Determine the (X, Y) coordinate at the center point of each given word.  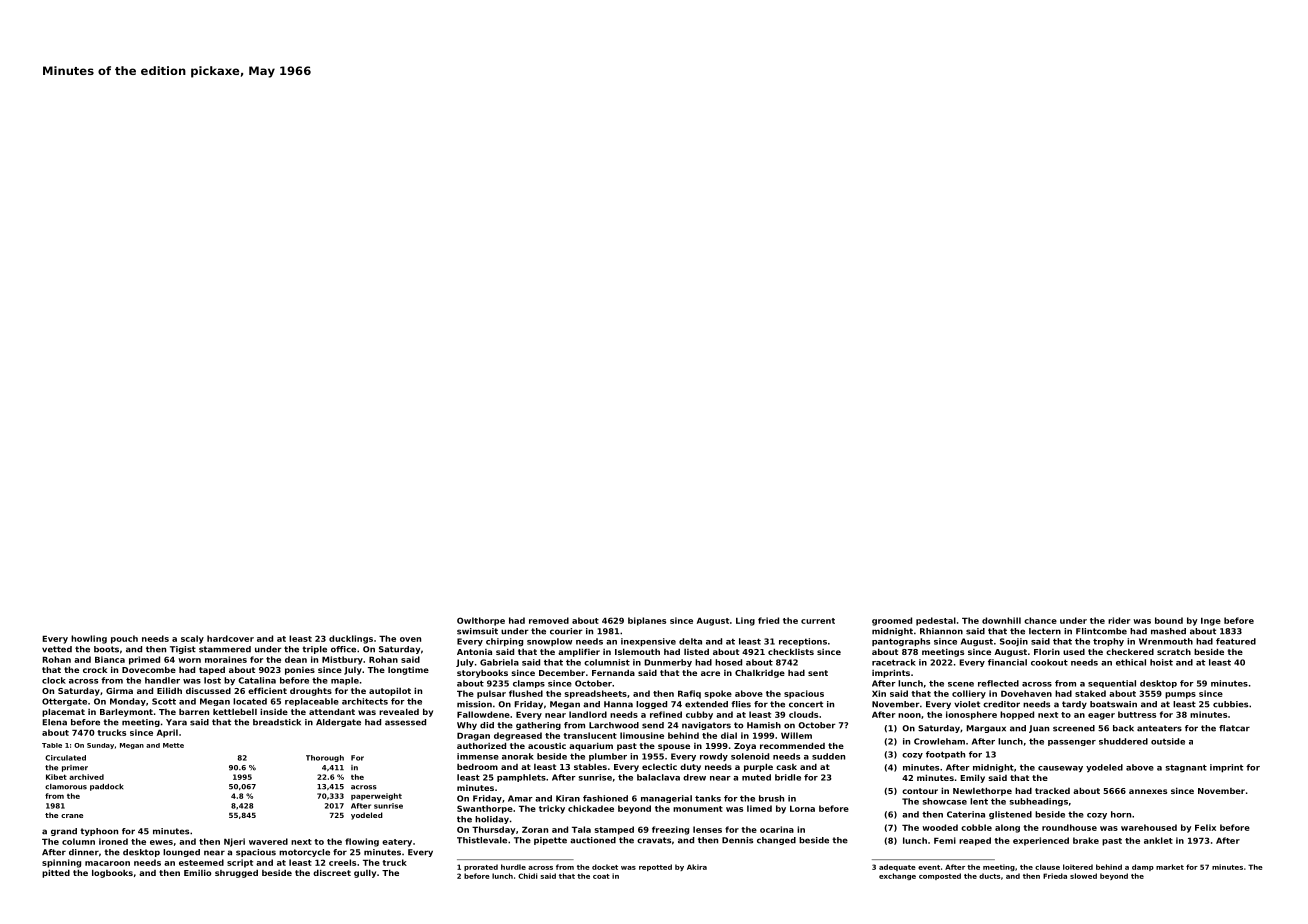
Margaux (986, 729)
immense (478, 756)
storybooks (482, 673)
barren (194, 712)
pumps (1180, 695)
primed (144, 660)
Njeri (234, 842)
